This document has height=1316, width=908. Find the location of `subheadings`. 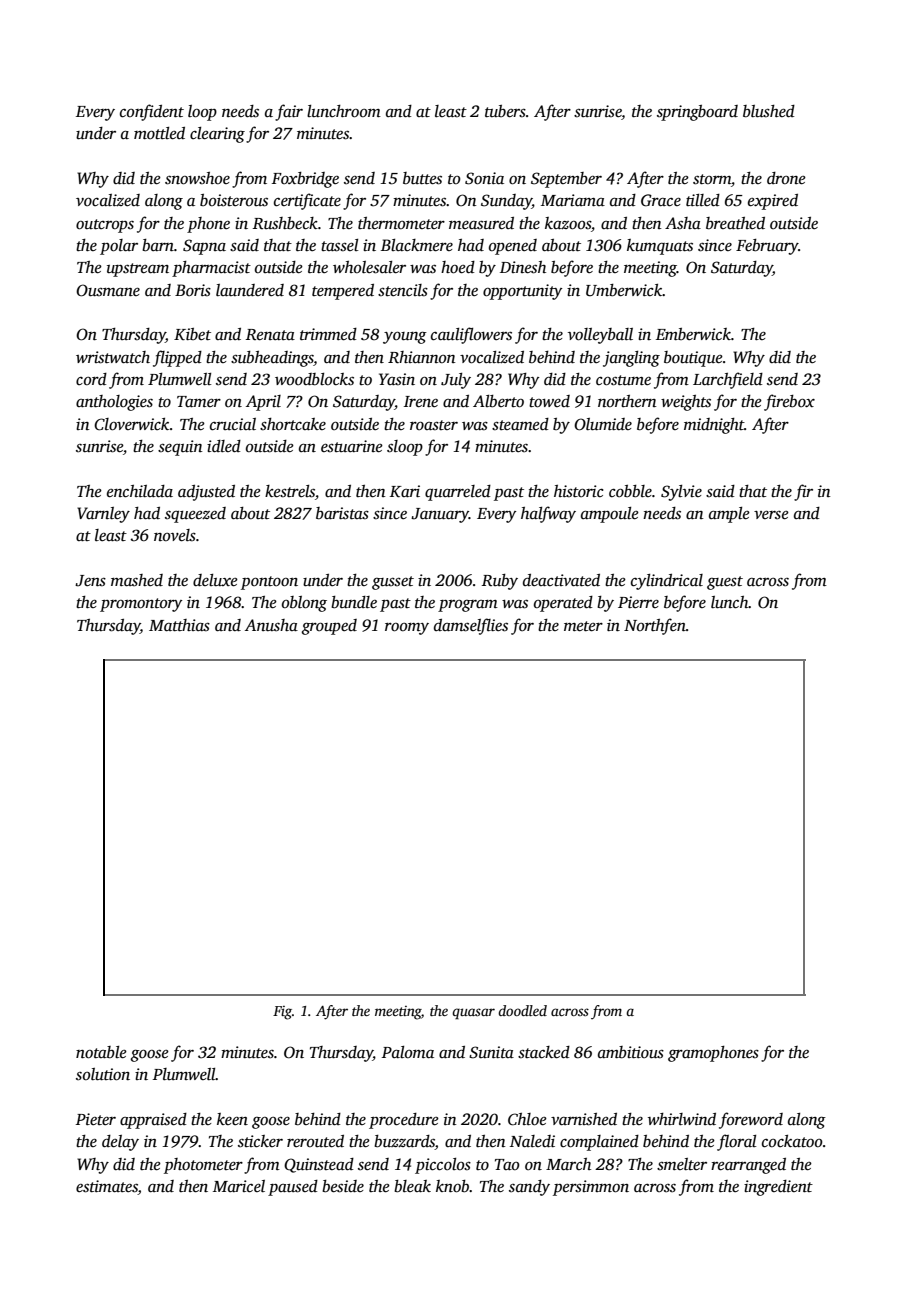

subheadings is located at coordinates (272, 359).
